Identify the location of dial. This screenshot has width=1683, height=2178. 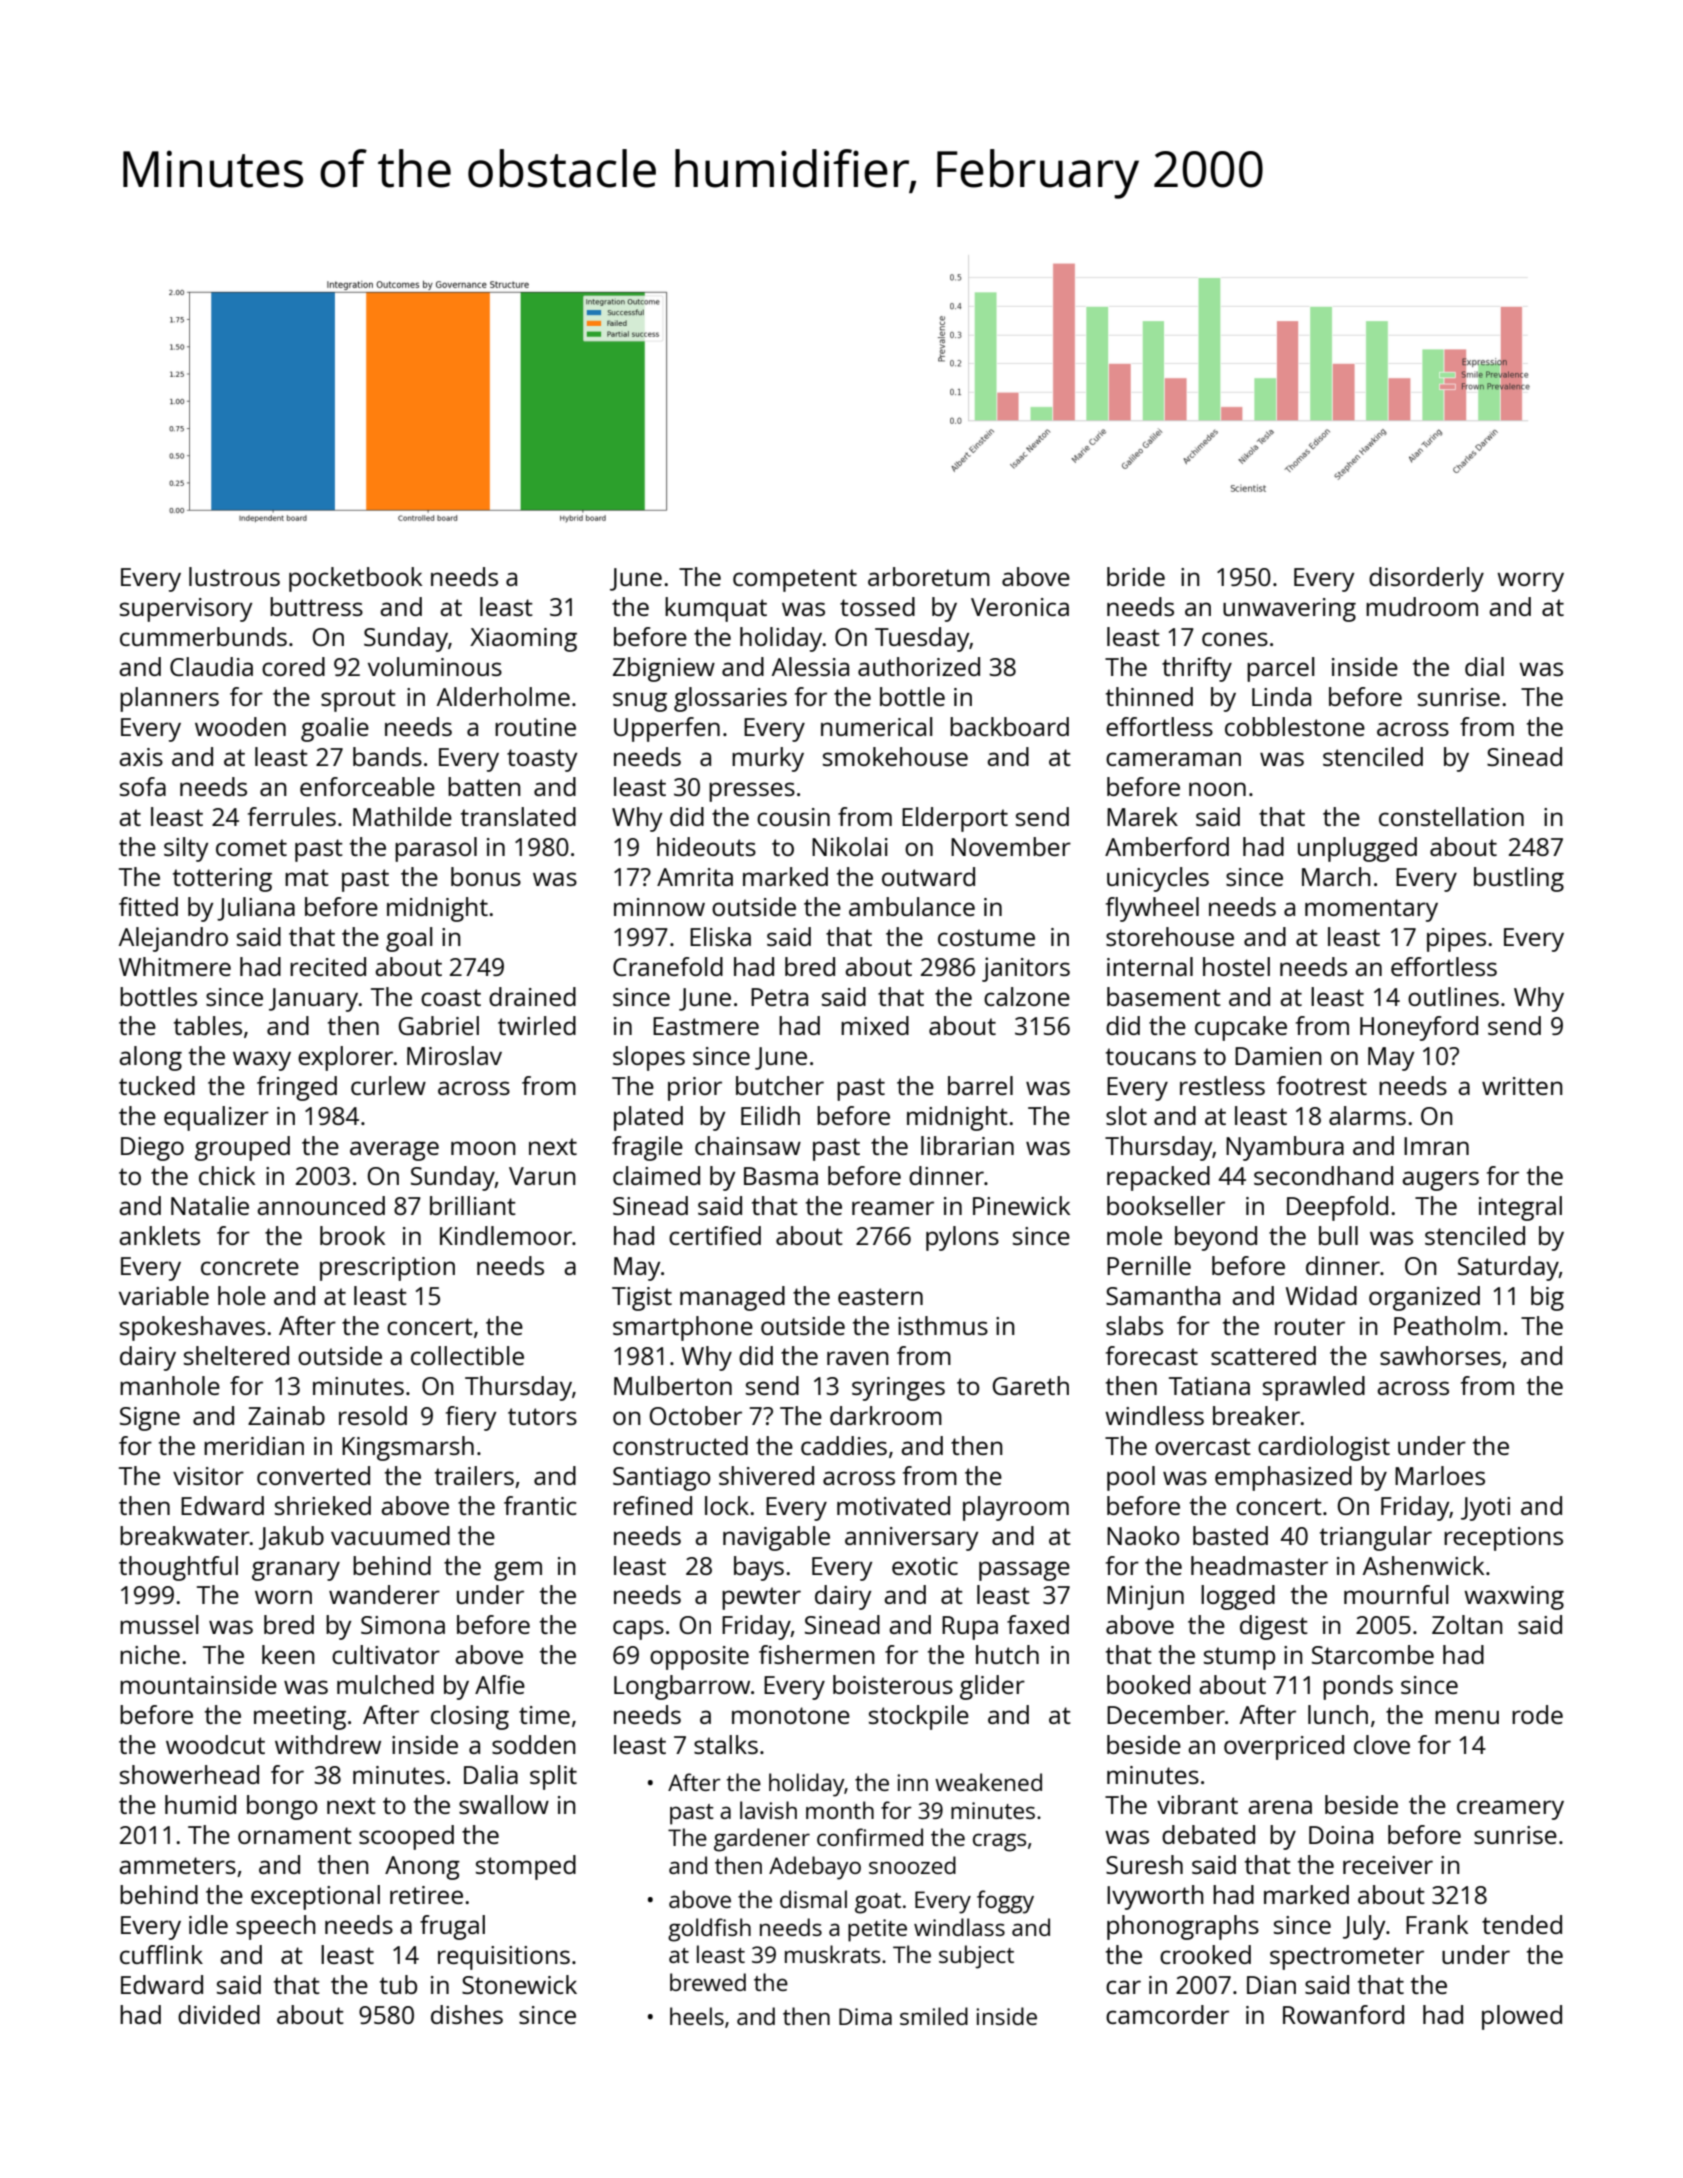
(1484, 666).
